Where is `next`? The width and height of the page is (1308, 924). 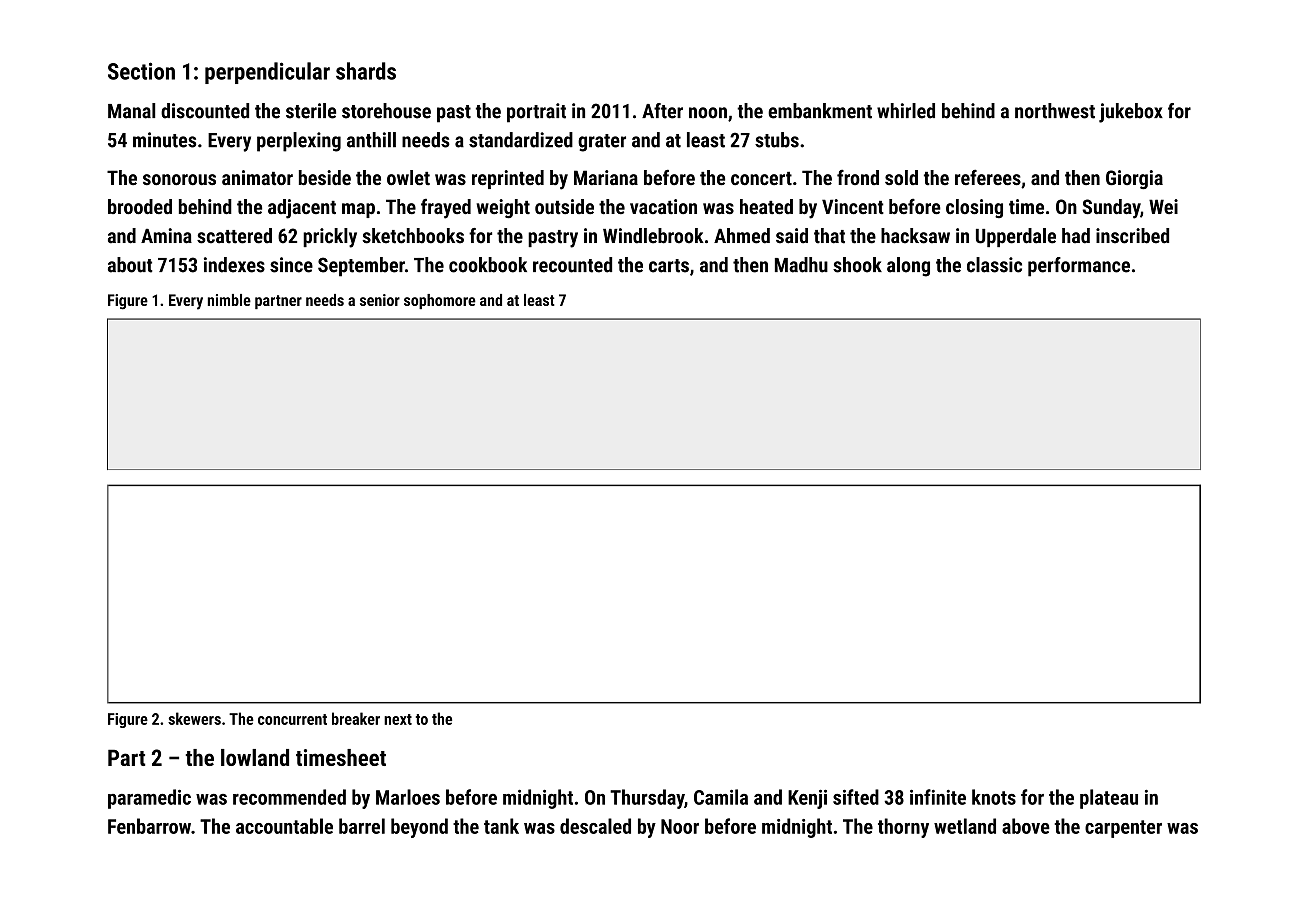 next is located at coordinates (398, 719).
